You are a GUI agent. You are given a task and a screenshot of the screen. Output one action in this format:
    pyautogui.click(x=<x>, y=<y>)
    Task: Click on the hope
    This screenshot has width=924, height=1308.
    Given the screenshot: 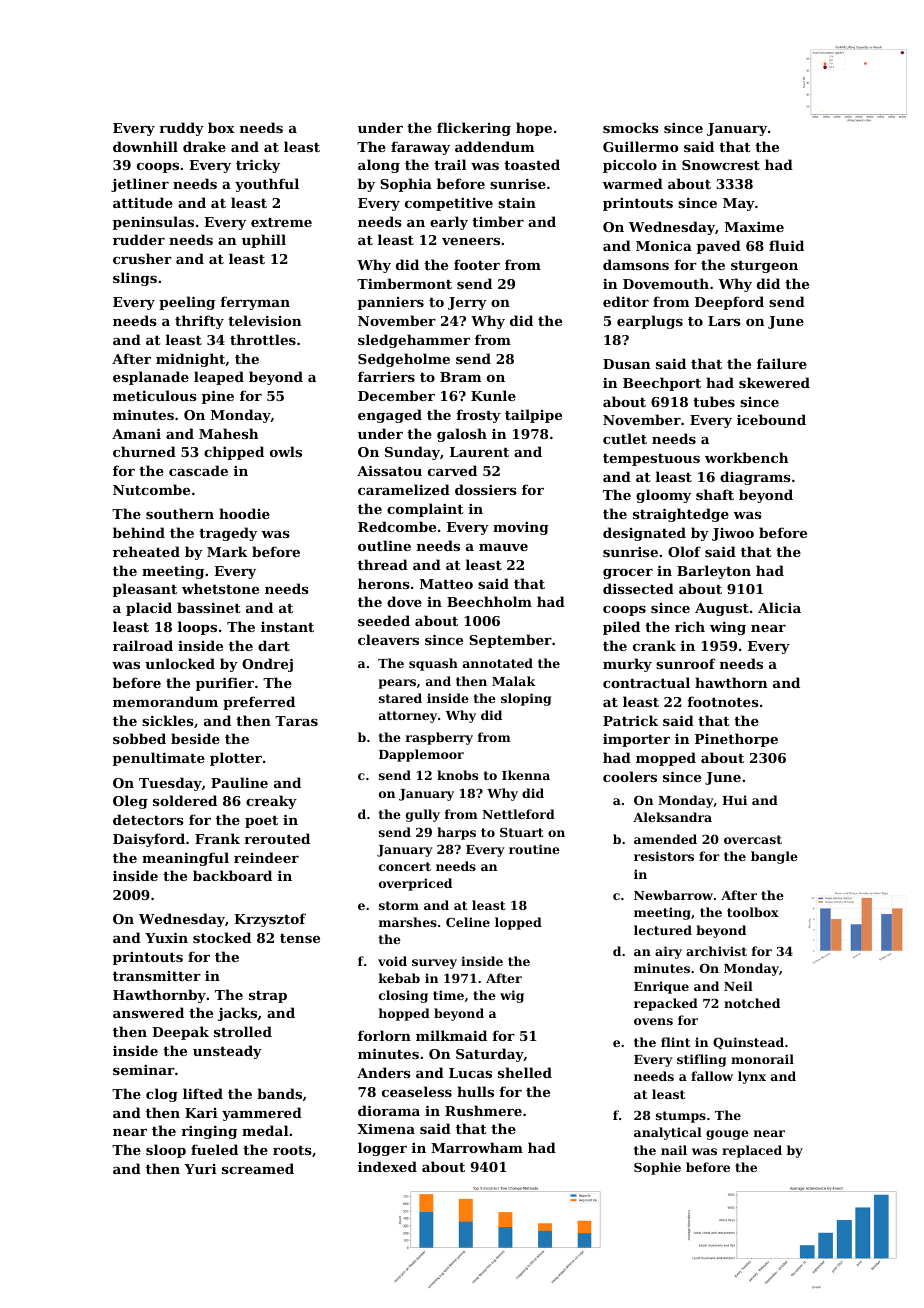 What is the action you would take?
    pyautogui.click(x=534, y=129)
